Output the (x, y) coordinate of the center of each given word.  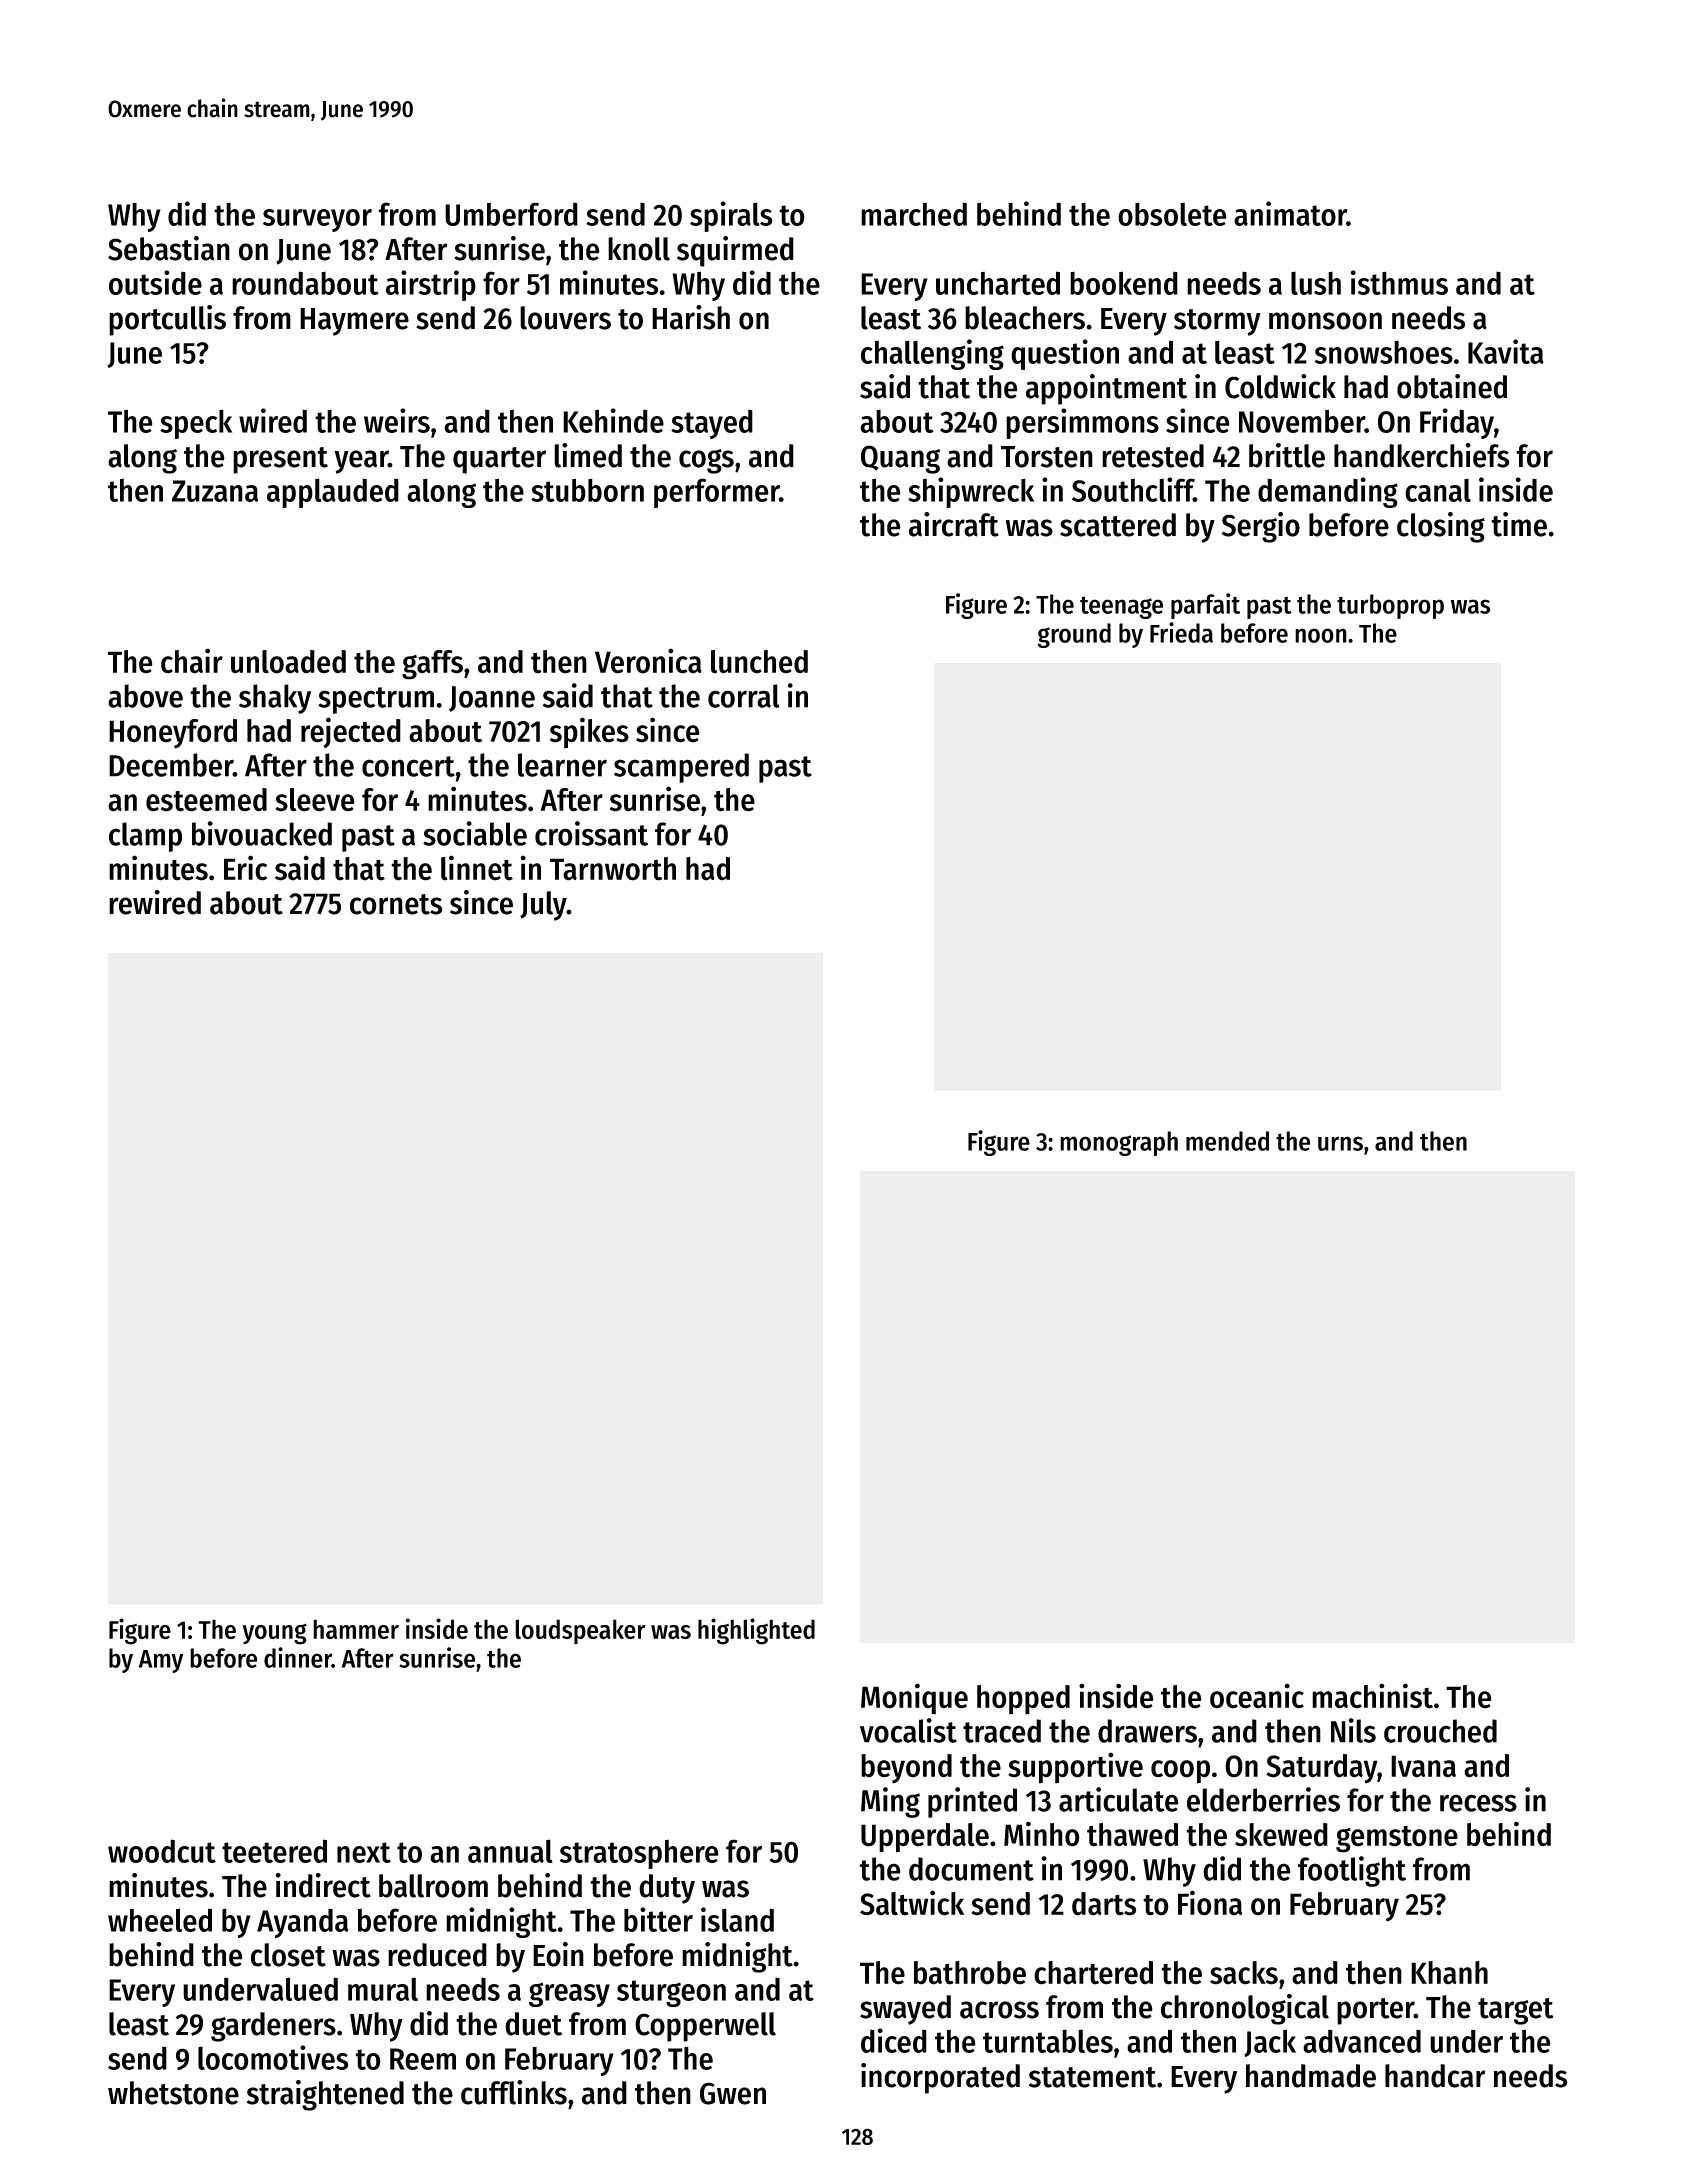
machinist (1372, 1696)
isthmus (1399, 282)
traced (1002, 1731)
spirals (731, 216)
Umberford (511, 214)
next (364, 1852)
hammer (356, 1629)
